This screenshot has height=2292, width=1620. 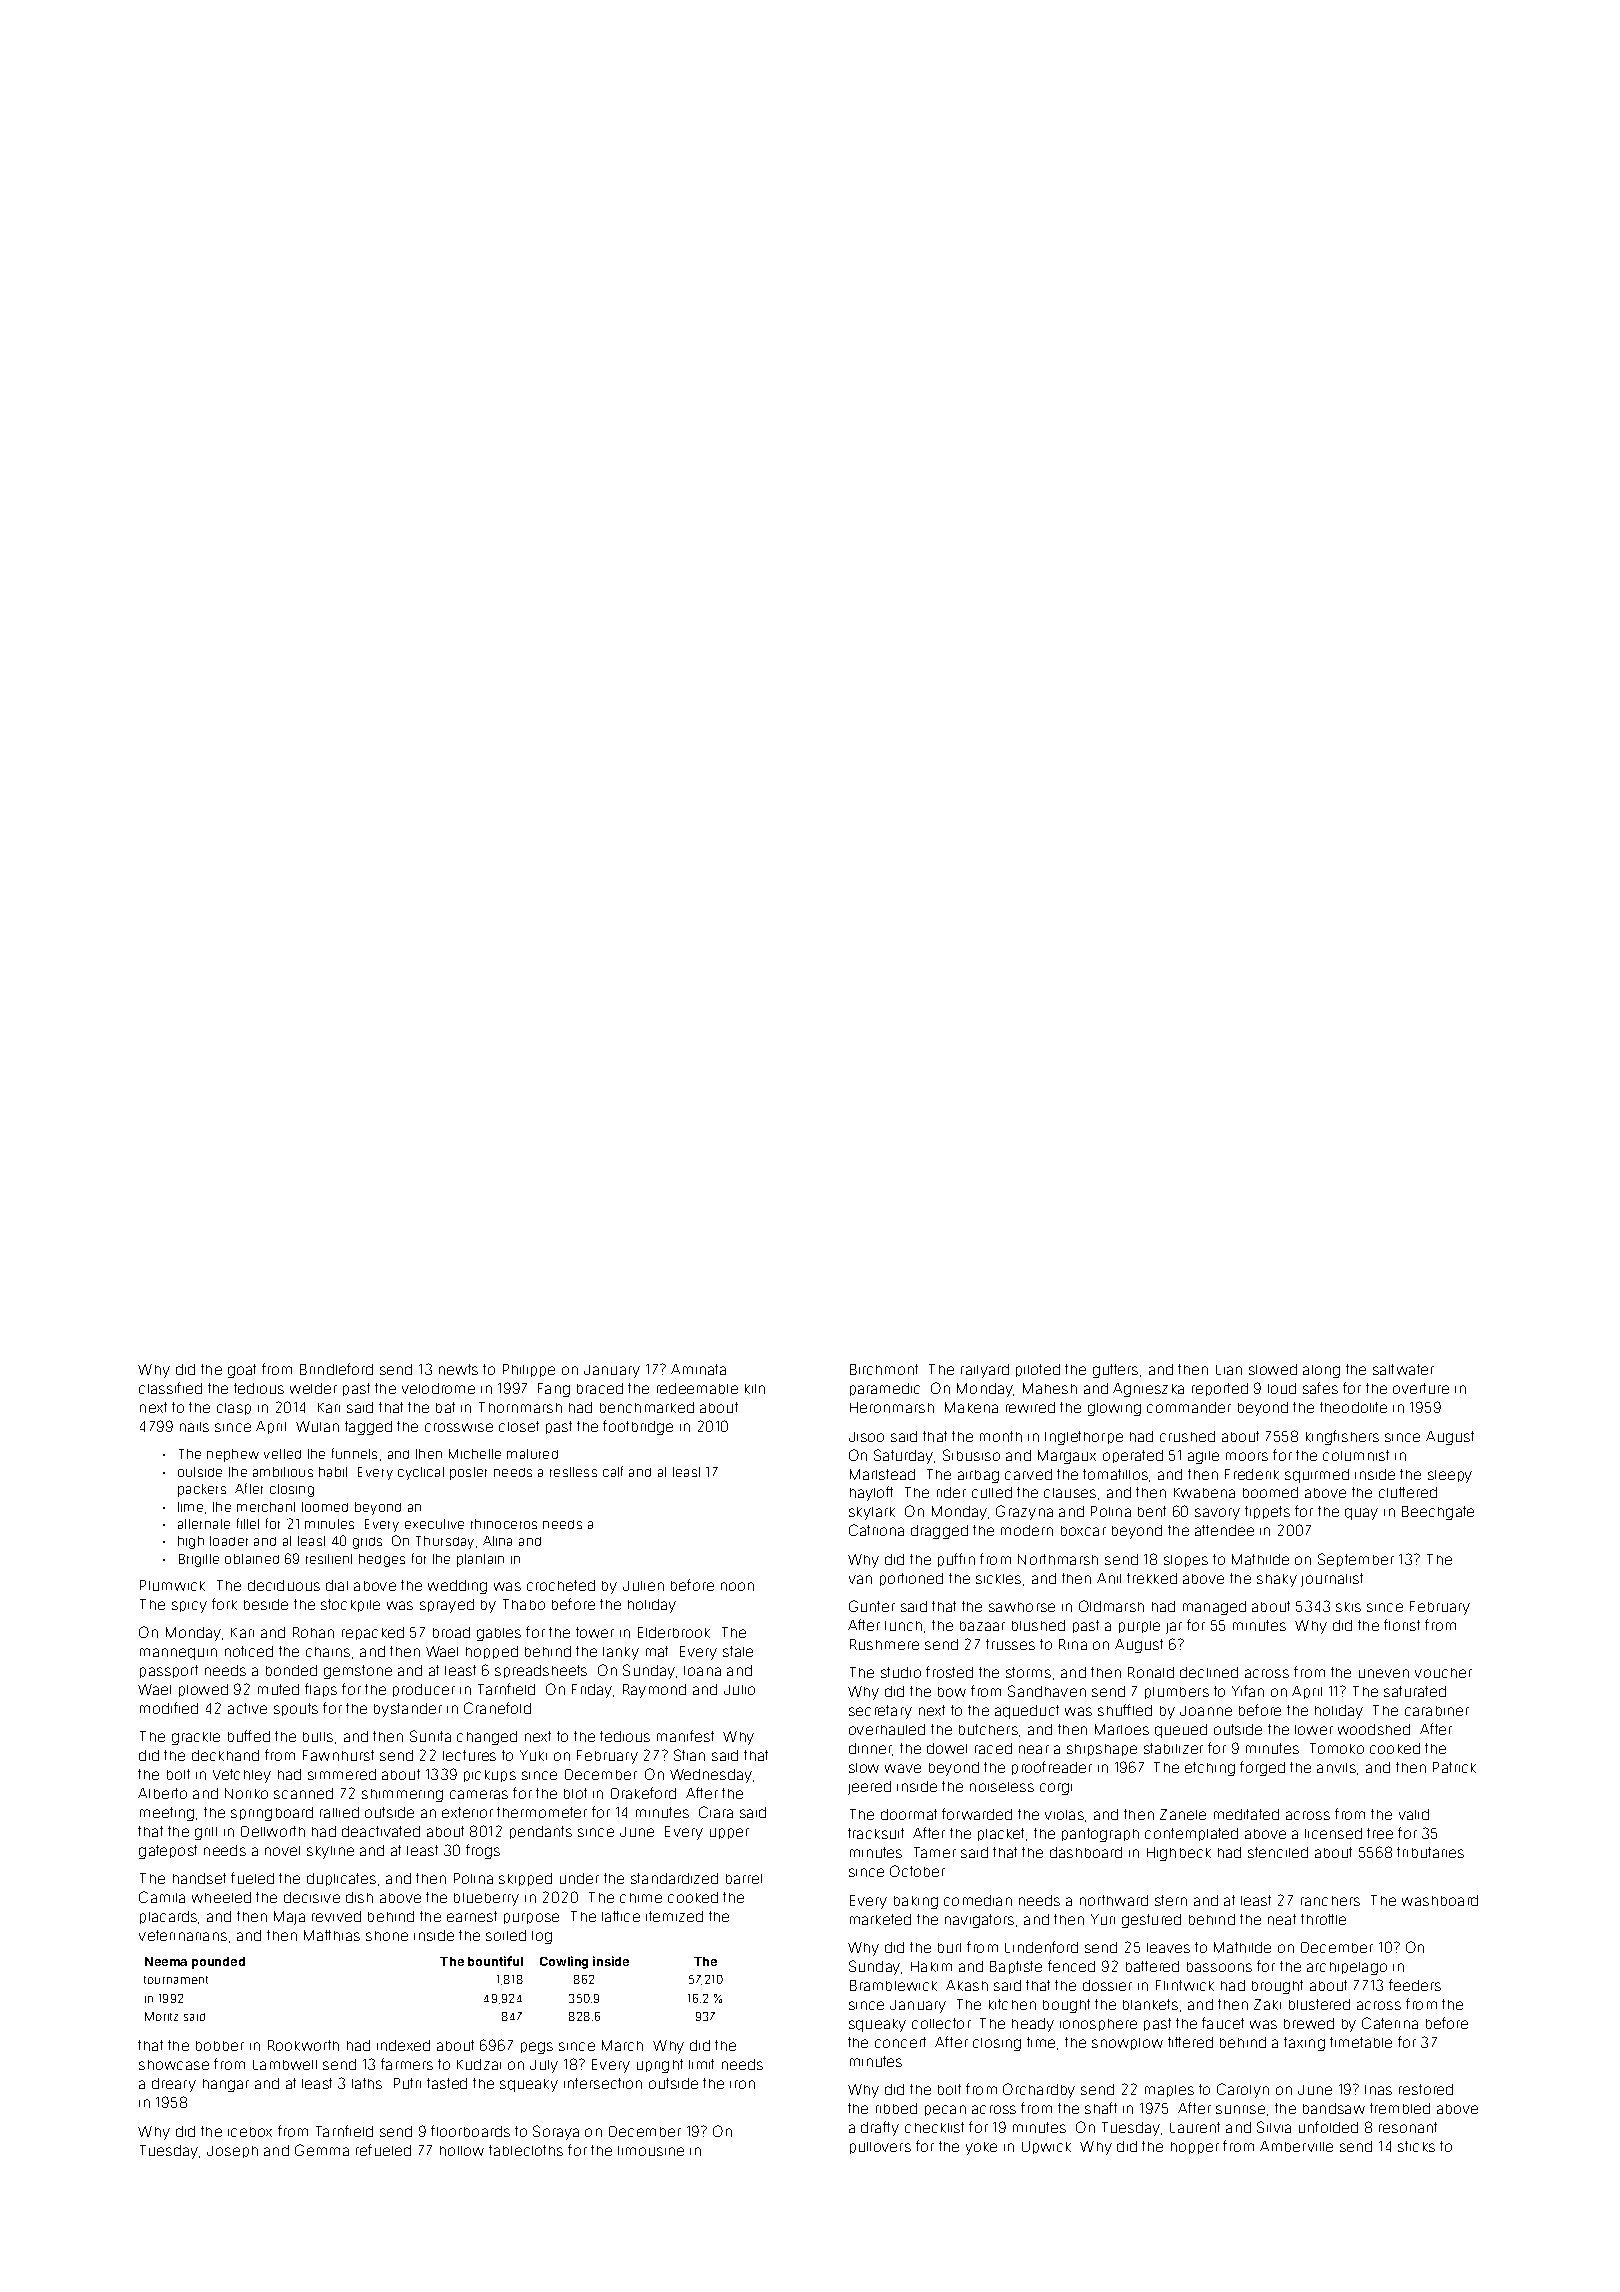 I want to click on stabilizer, so click(x=1173, y=1748).
